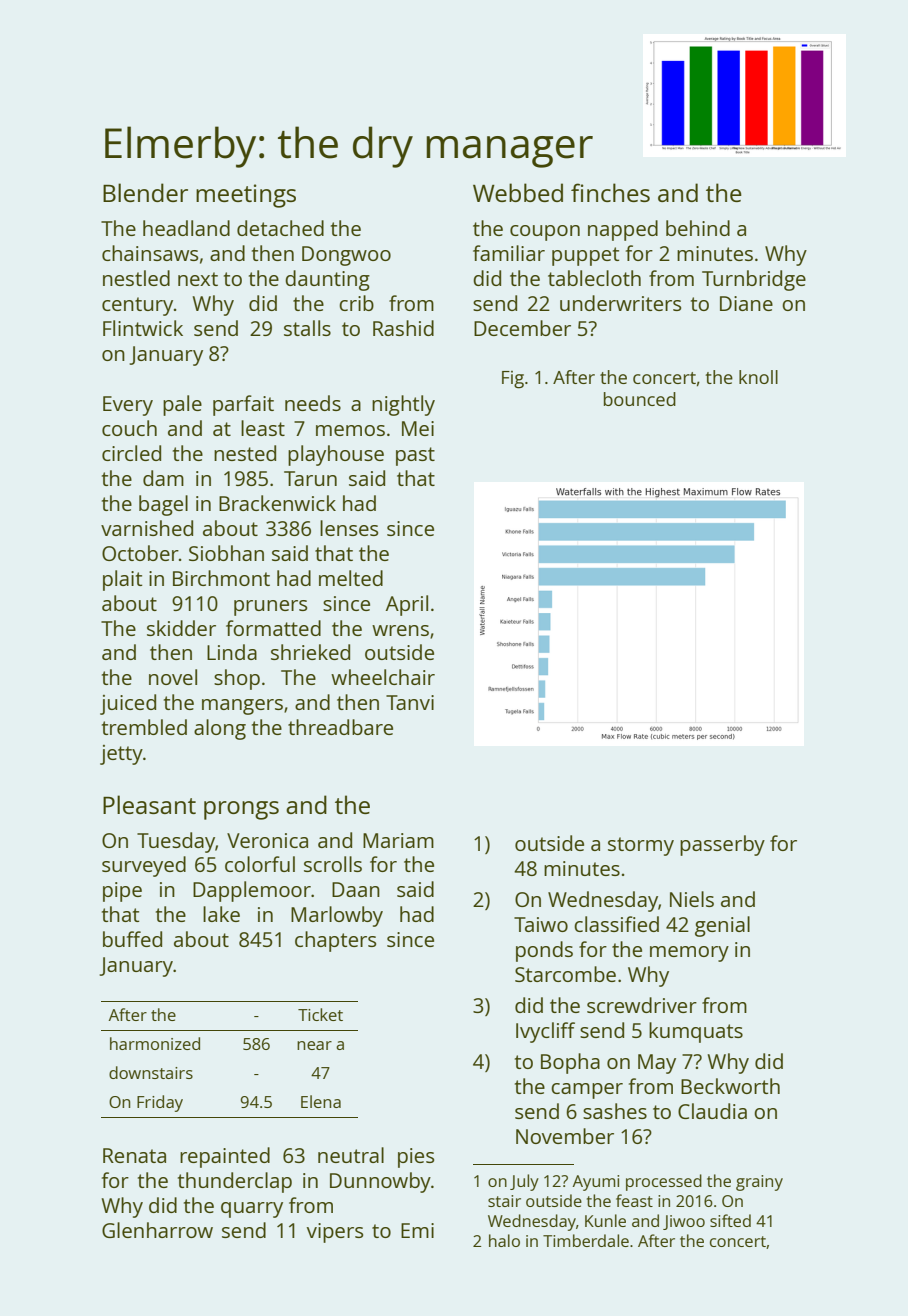 The width and height of the screenshot is (908, 1316). Describe the element at coordinates (641, 846) in the screenshot. I see `stormy` at that location.
